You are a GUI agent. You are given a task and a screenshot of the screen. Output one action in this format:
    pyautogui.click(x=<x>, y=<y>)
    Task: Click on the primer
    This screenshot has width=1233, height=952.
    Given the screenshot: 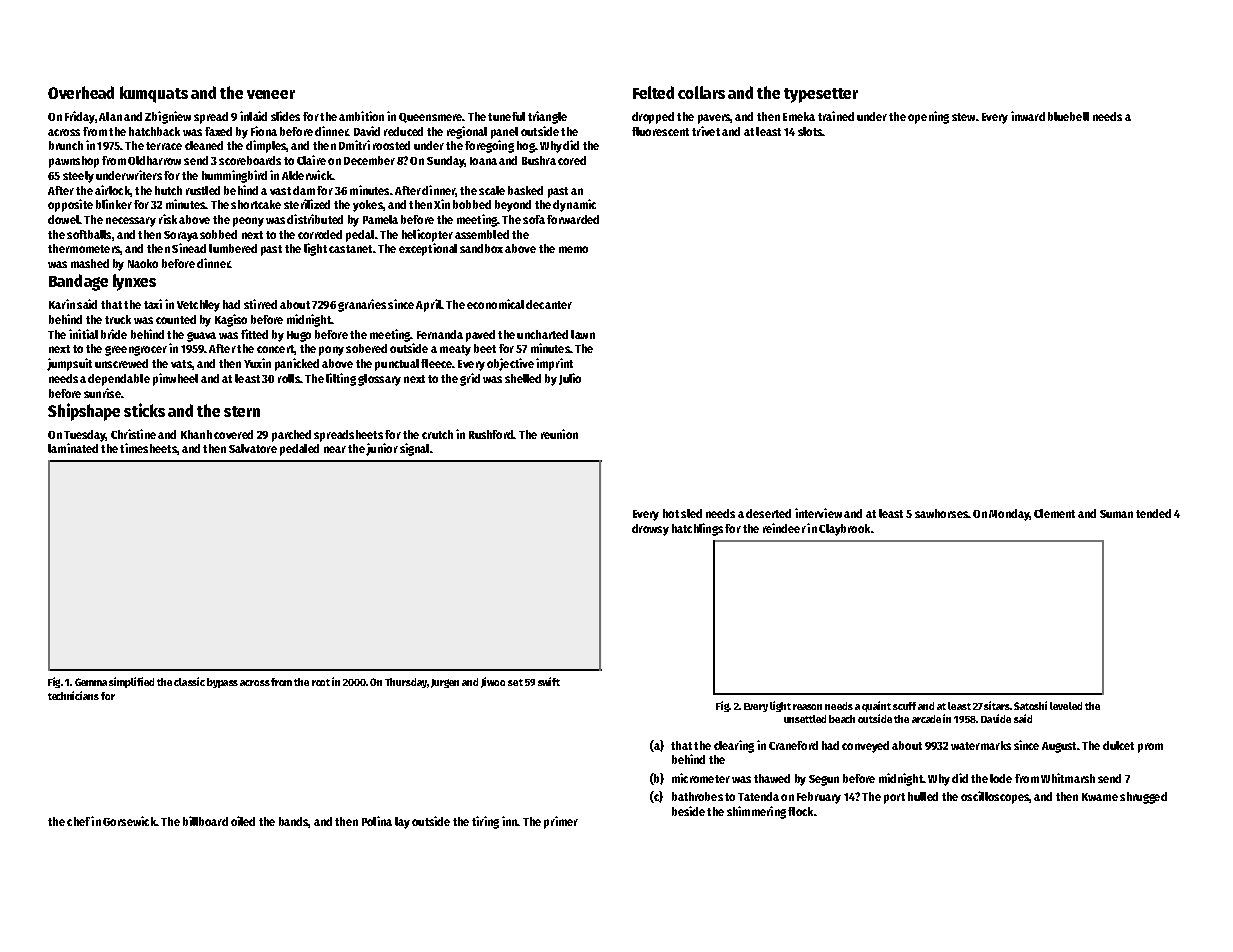 What is the action you would take?
    pyautogui.click(x=561, y=822)
